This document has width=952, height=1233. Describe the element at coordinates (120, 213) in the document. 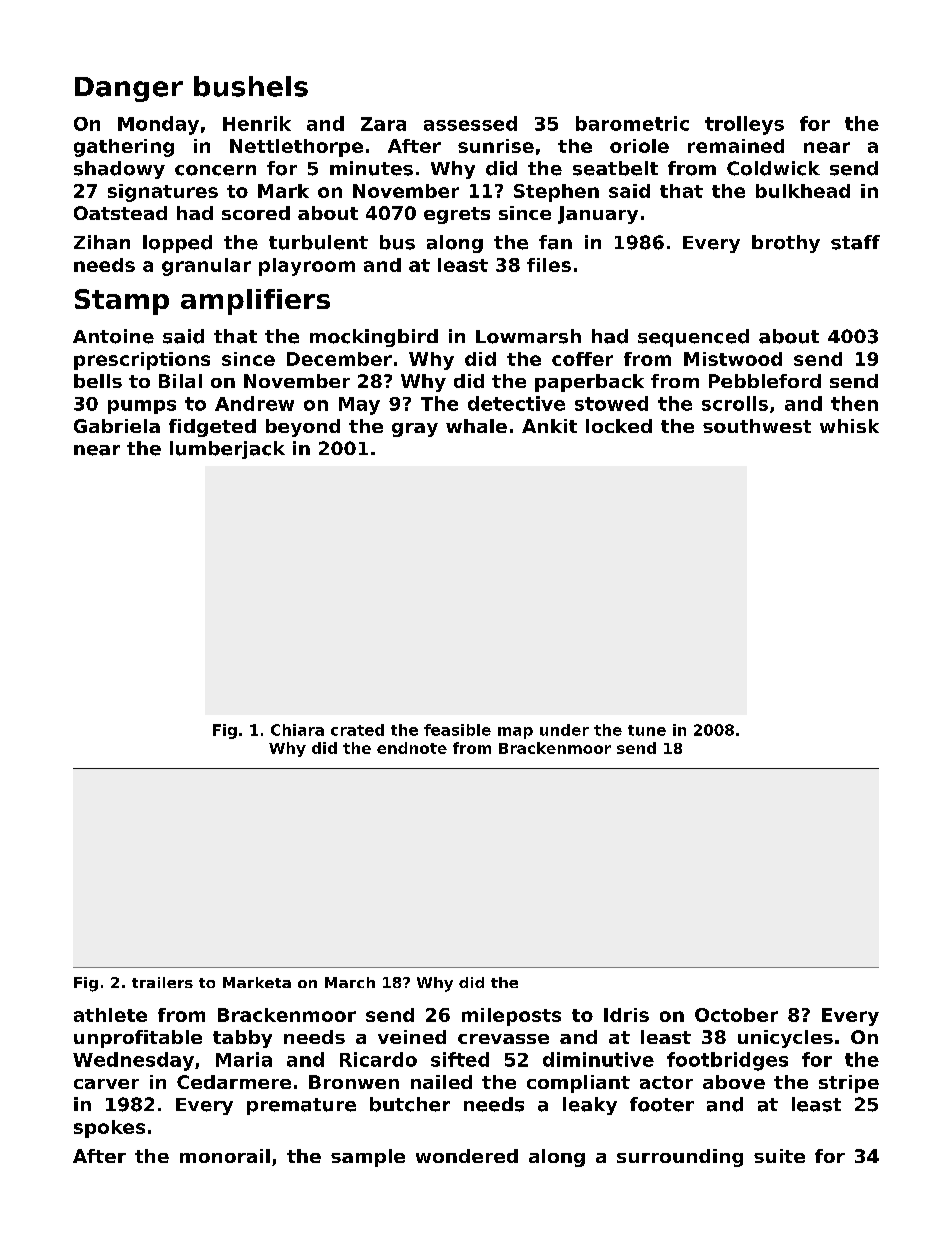

I see `Oatstead` at that location.
